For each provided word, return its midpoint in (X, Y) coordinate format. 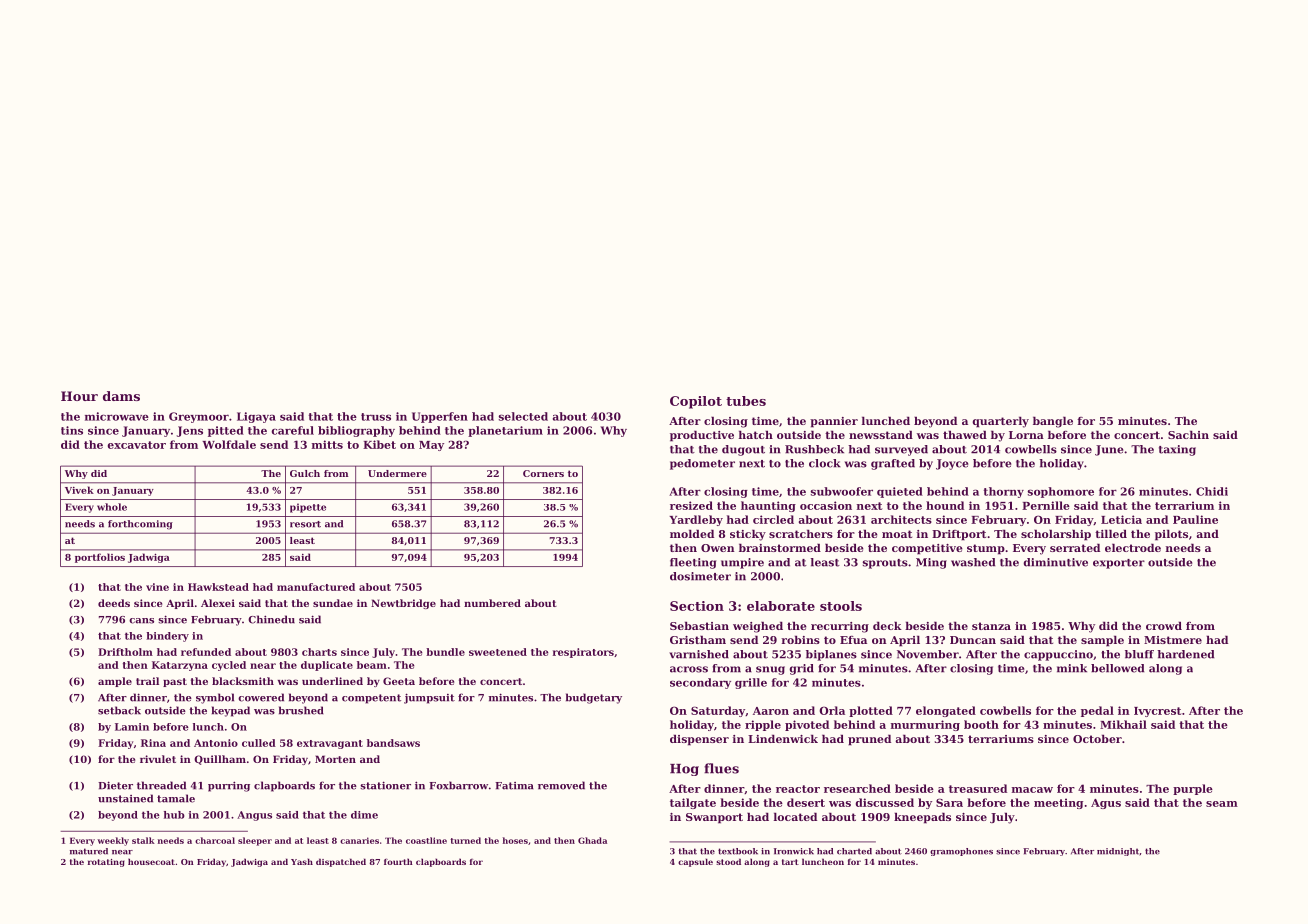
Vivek (79, 490)
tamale (176, 798)
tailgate (693, 803)
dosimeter (700, 576)
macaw (1032, 790)
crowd (1164, 625)
